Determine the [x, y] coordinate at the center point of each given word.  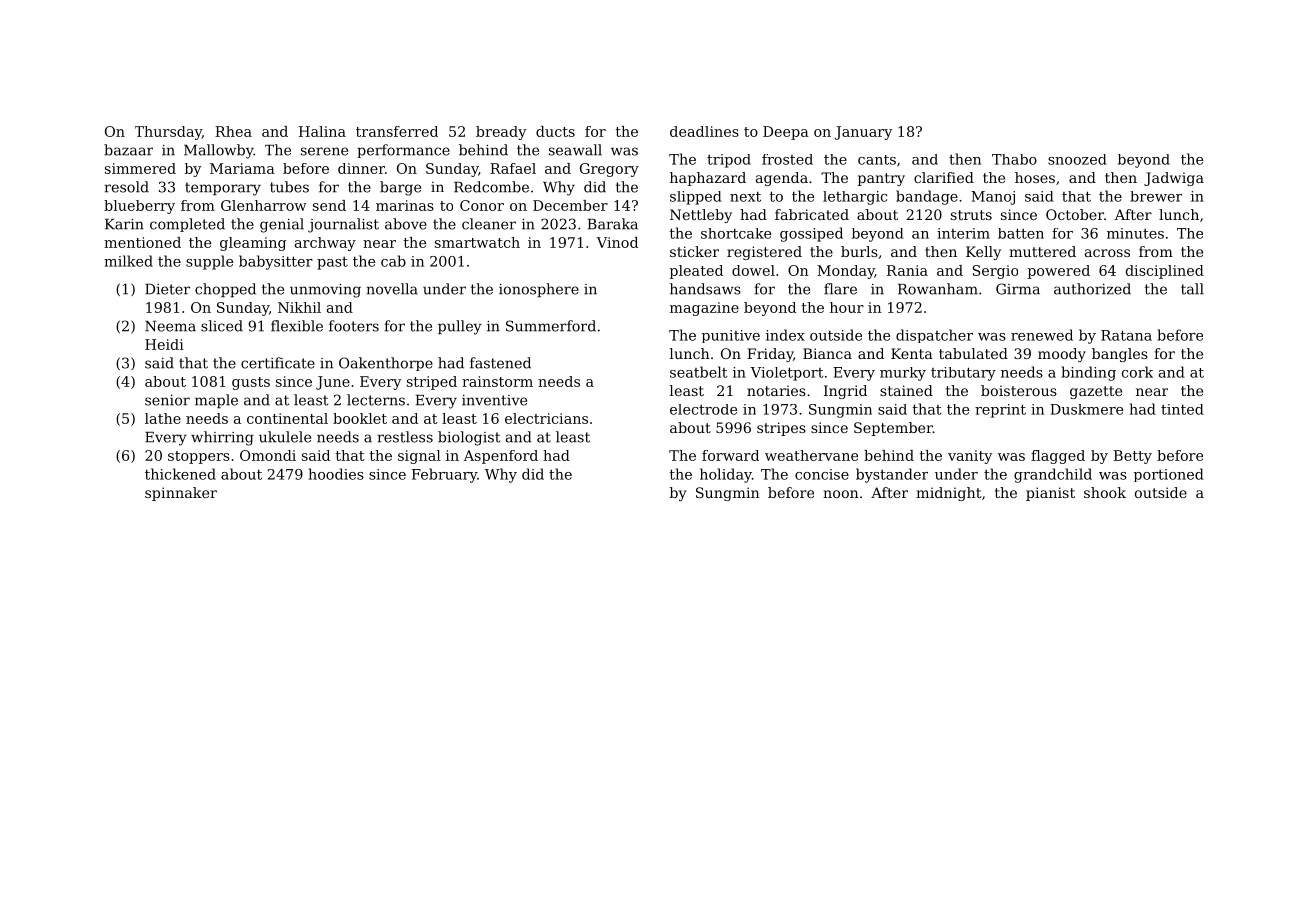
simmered [140, 168]
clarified [944, 177]
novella [392, 289]
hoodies [336, 474]
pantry [881, 179]
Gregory [609, 170]
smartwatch [477, 242]
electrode [703, 409]
